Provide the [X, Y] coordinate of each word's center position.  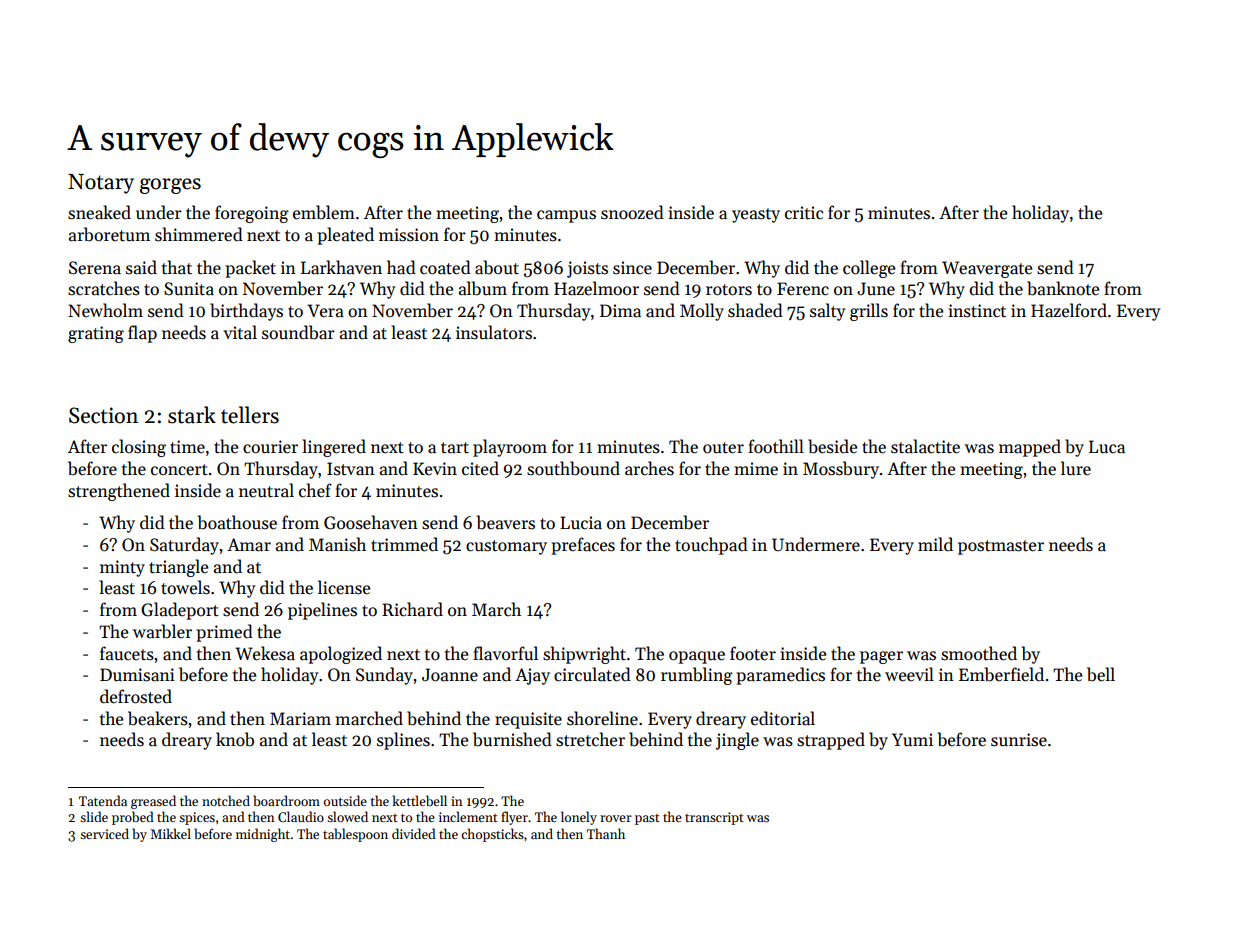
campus [566, 216]
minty [122, 568]
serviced [104, 833]
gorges [170, 186]
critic [804, 213]
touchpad [711, 546]
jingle [737, 741]
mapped [1030, 448]
